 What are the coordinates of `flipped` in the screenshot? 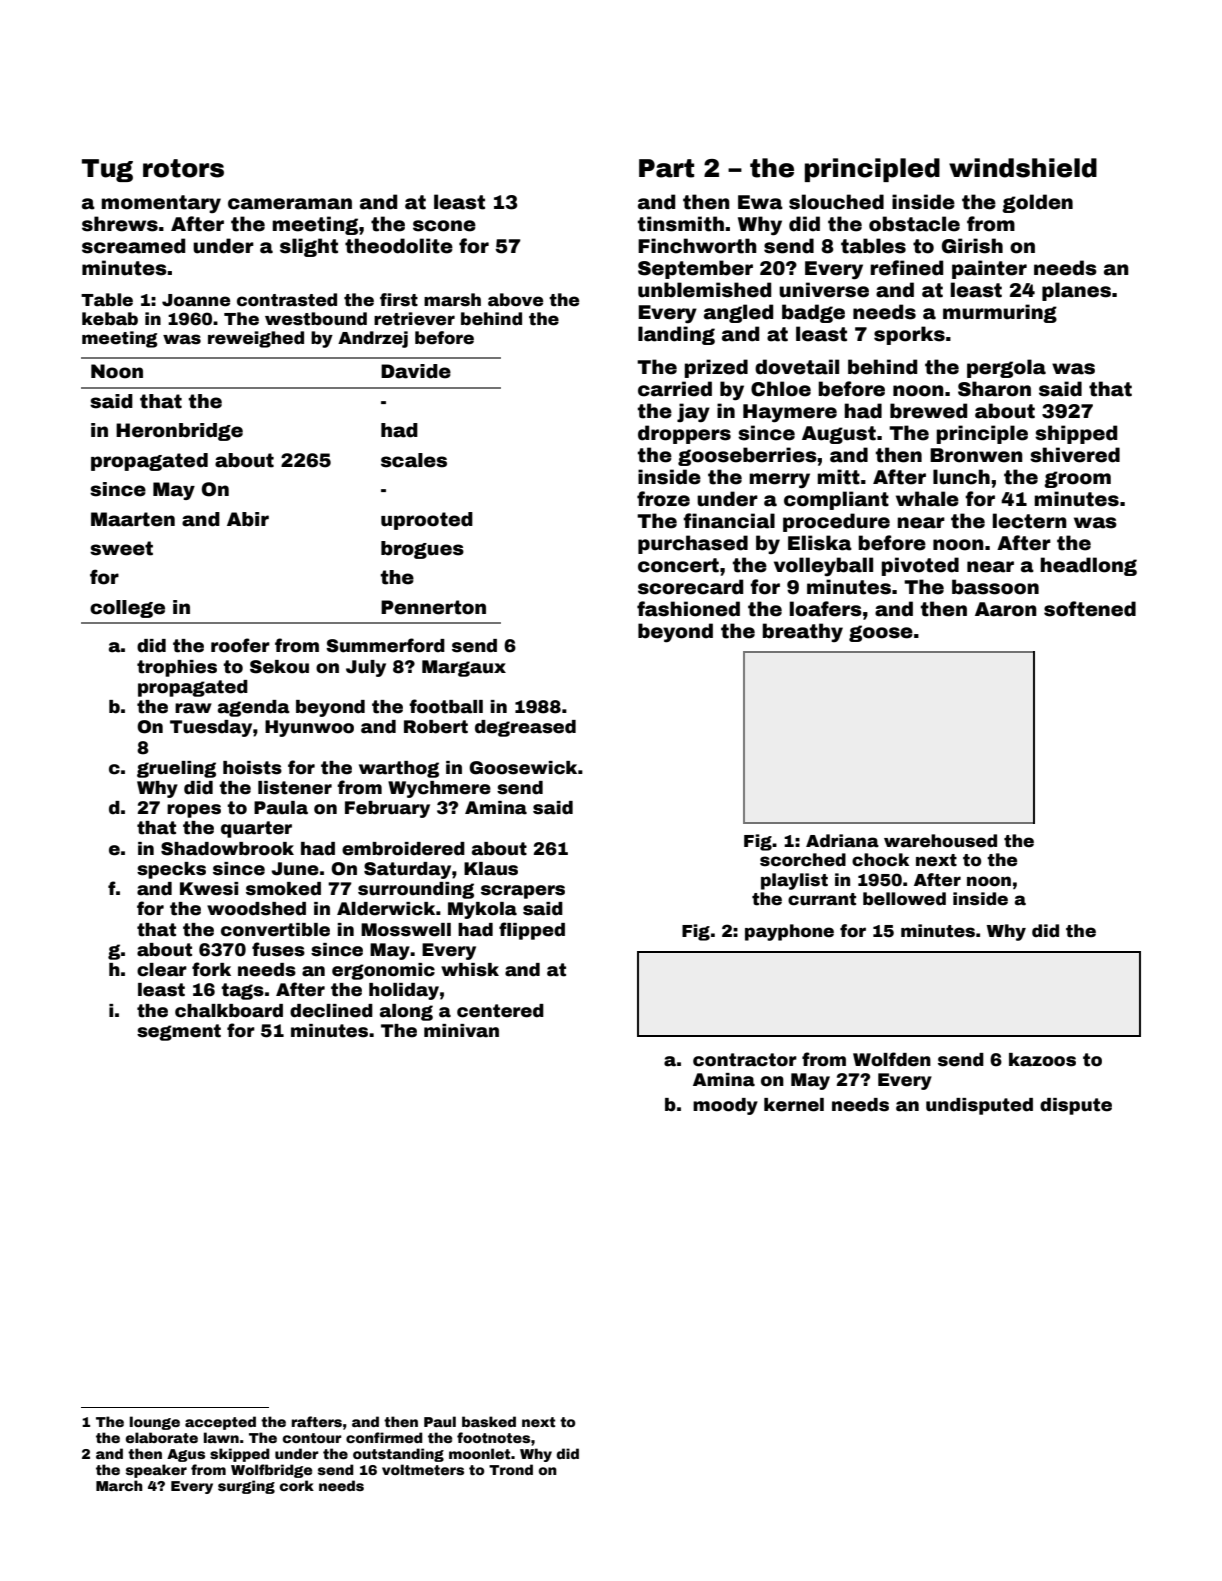 It's located at (532, 931).
